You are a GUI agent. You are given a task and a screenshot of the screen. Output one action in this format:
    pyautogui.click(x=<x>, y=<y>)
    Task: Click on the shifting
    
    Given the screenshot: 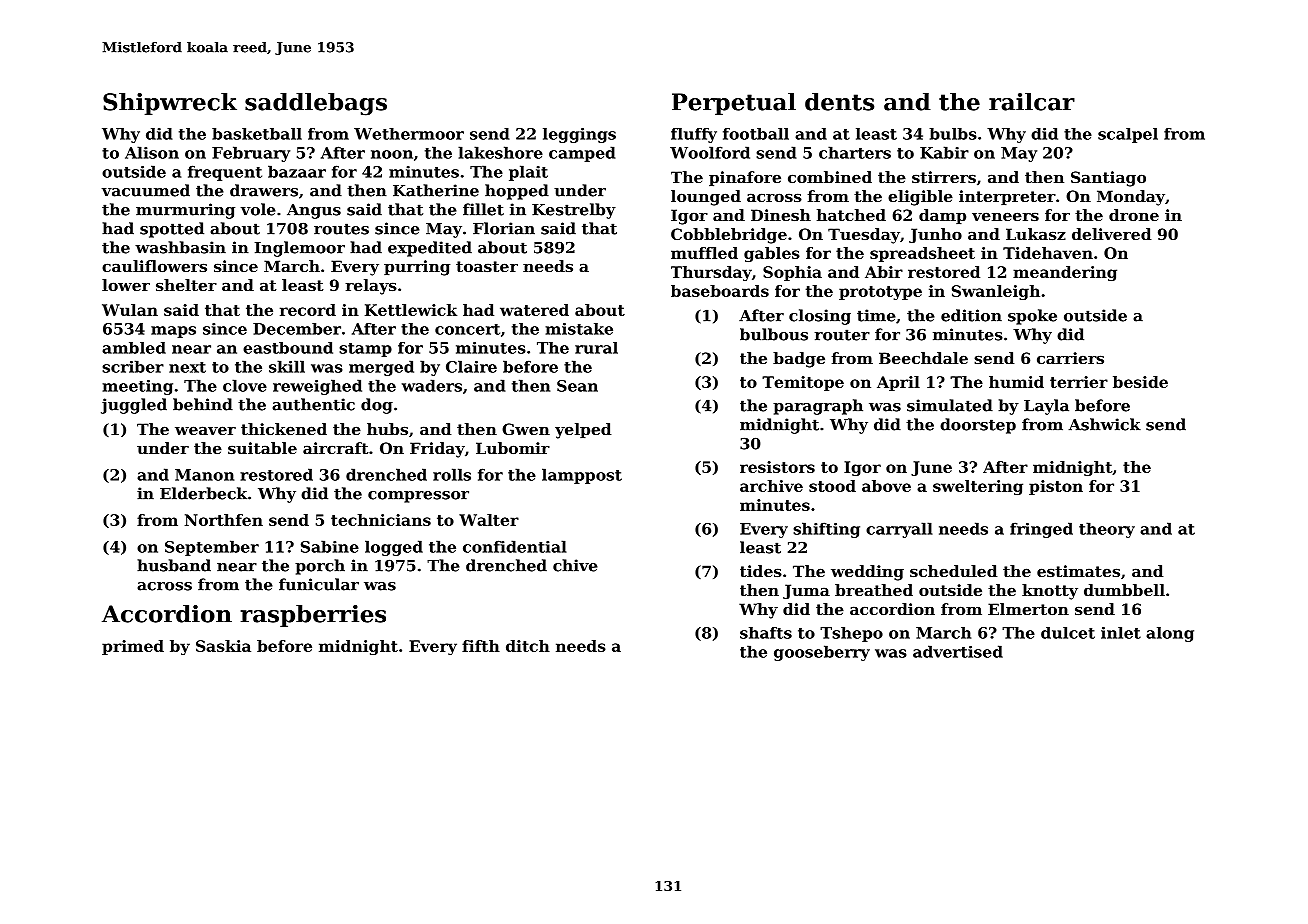 What is the action you would take?
    pyautogui.click(x=826, y=530)
